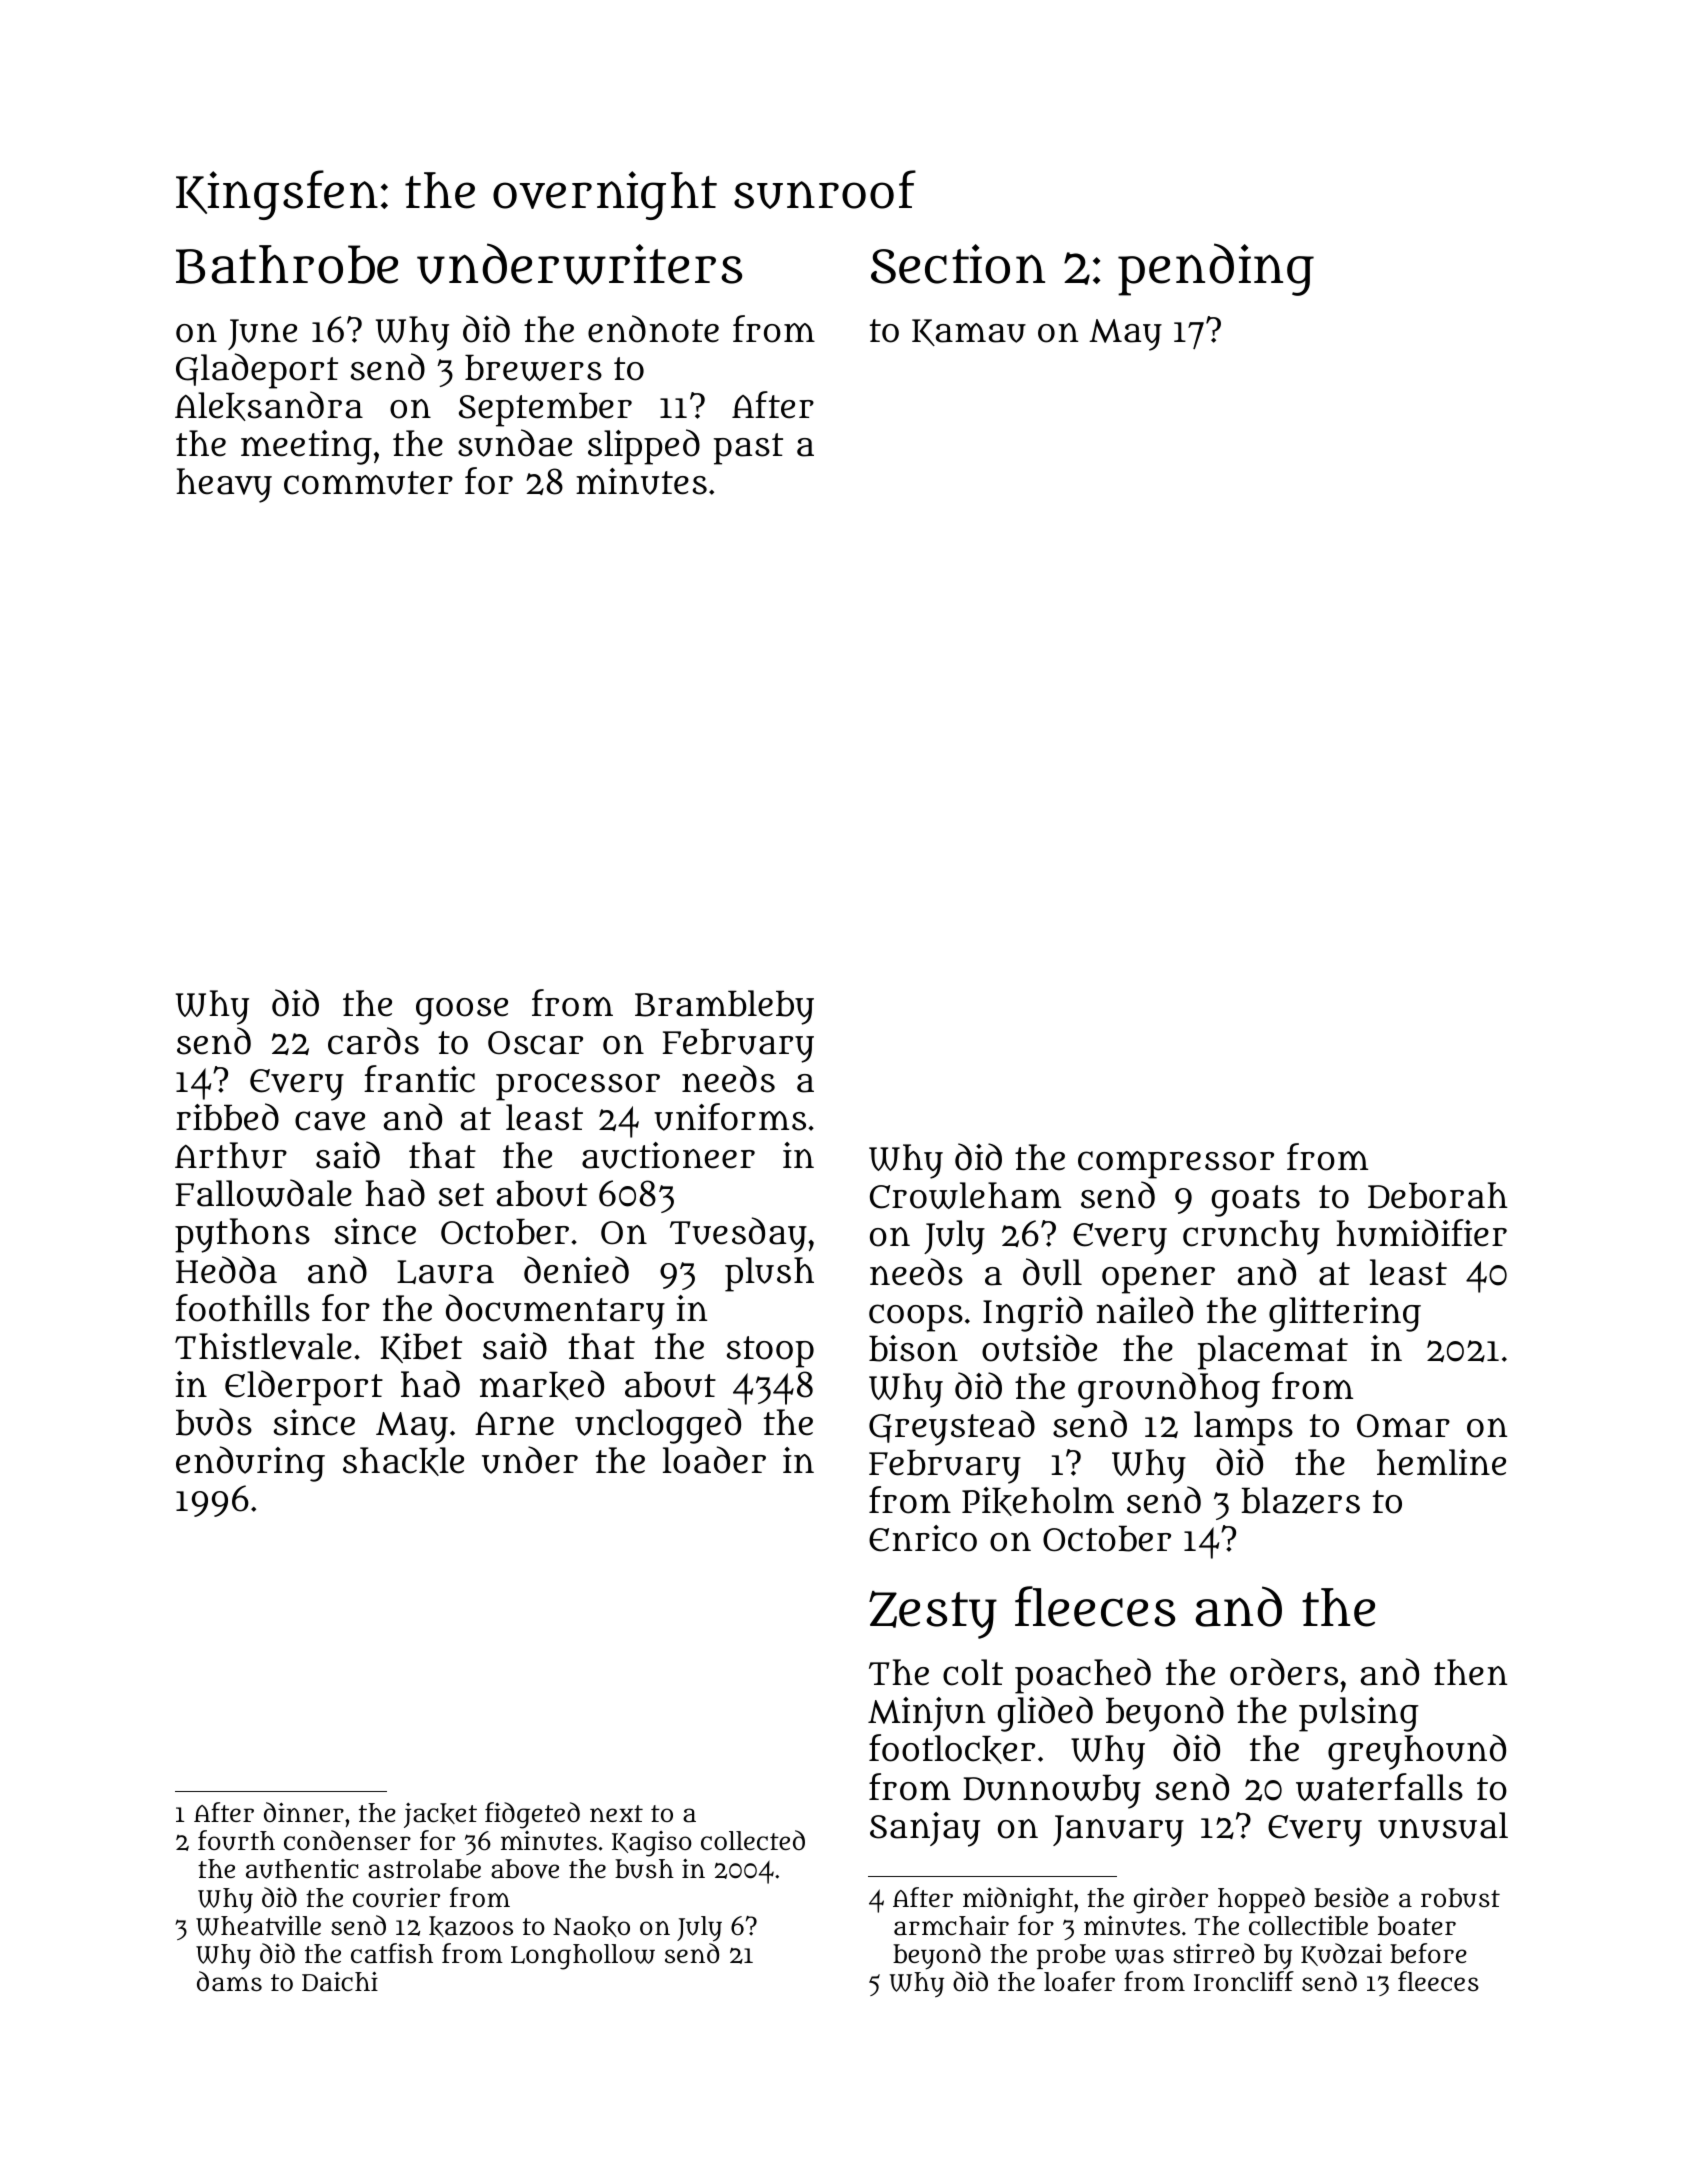 This screenshot has height=2178, width=1683. Describe the element at coordinates (748, 449) in the screenshot. I see `past` at that location.
